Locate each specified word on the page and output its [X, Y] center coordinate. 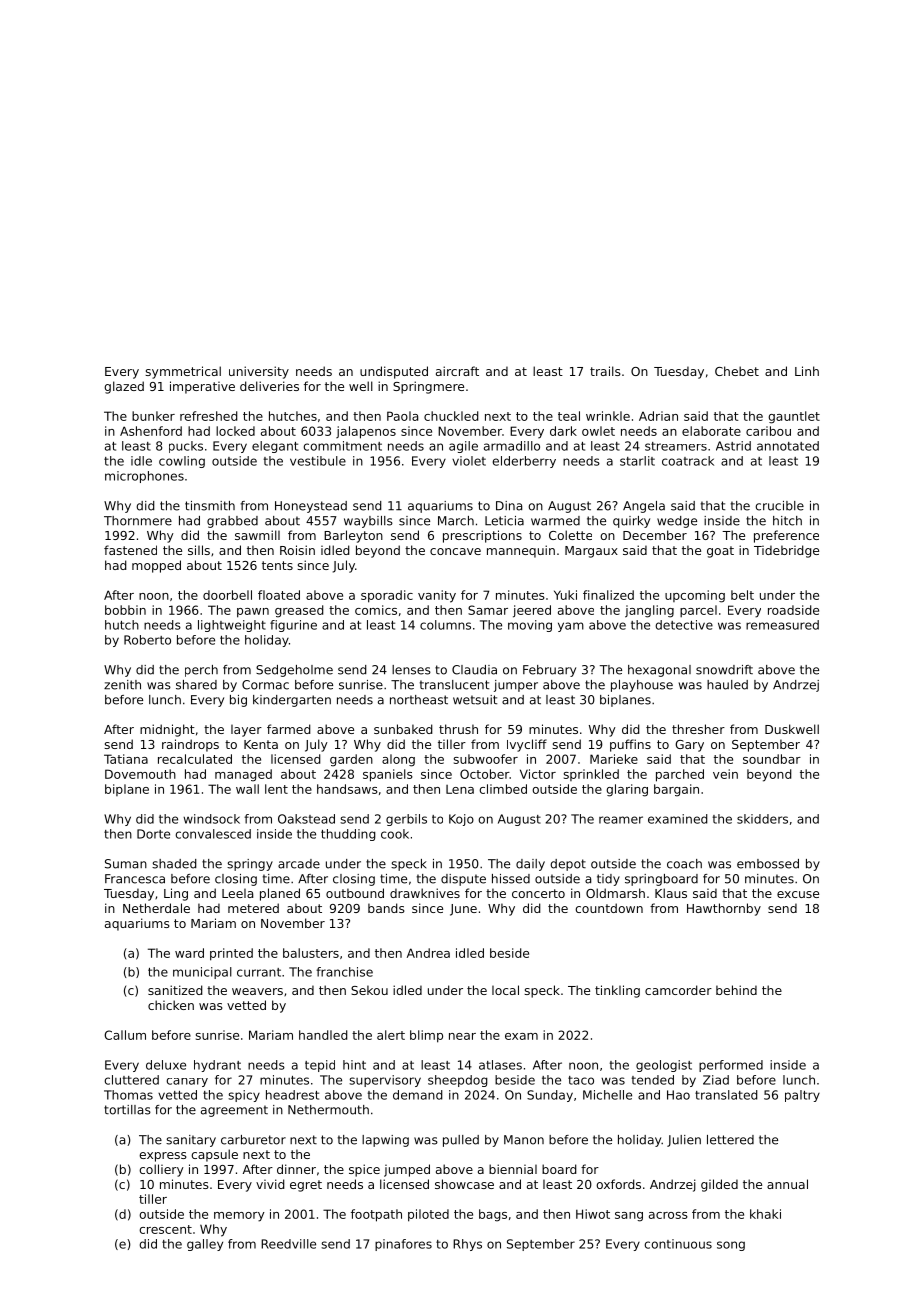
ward [189, 953]
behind [736, 990]
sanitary [191, 1141]
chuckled [451, 416]
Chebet [737, 371]
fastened [130, 550]
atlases [500, 1065]
